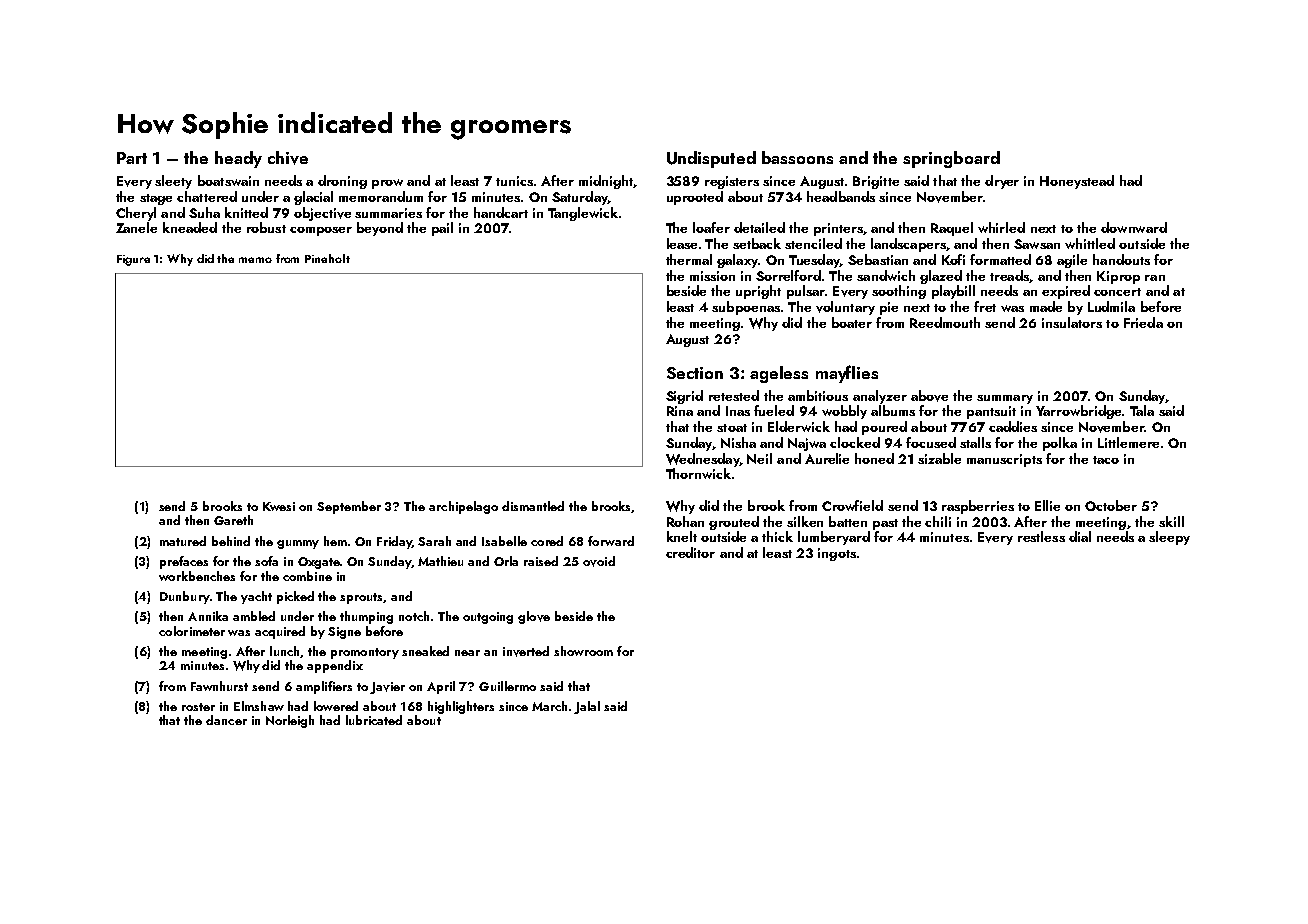 The image size is (1308, 924). What do you see at coordinates (207, 196) in the page?
I see `chattered` at bounding box center [207, 196].
